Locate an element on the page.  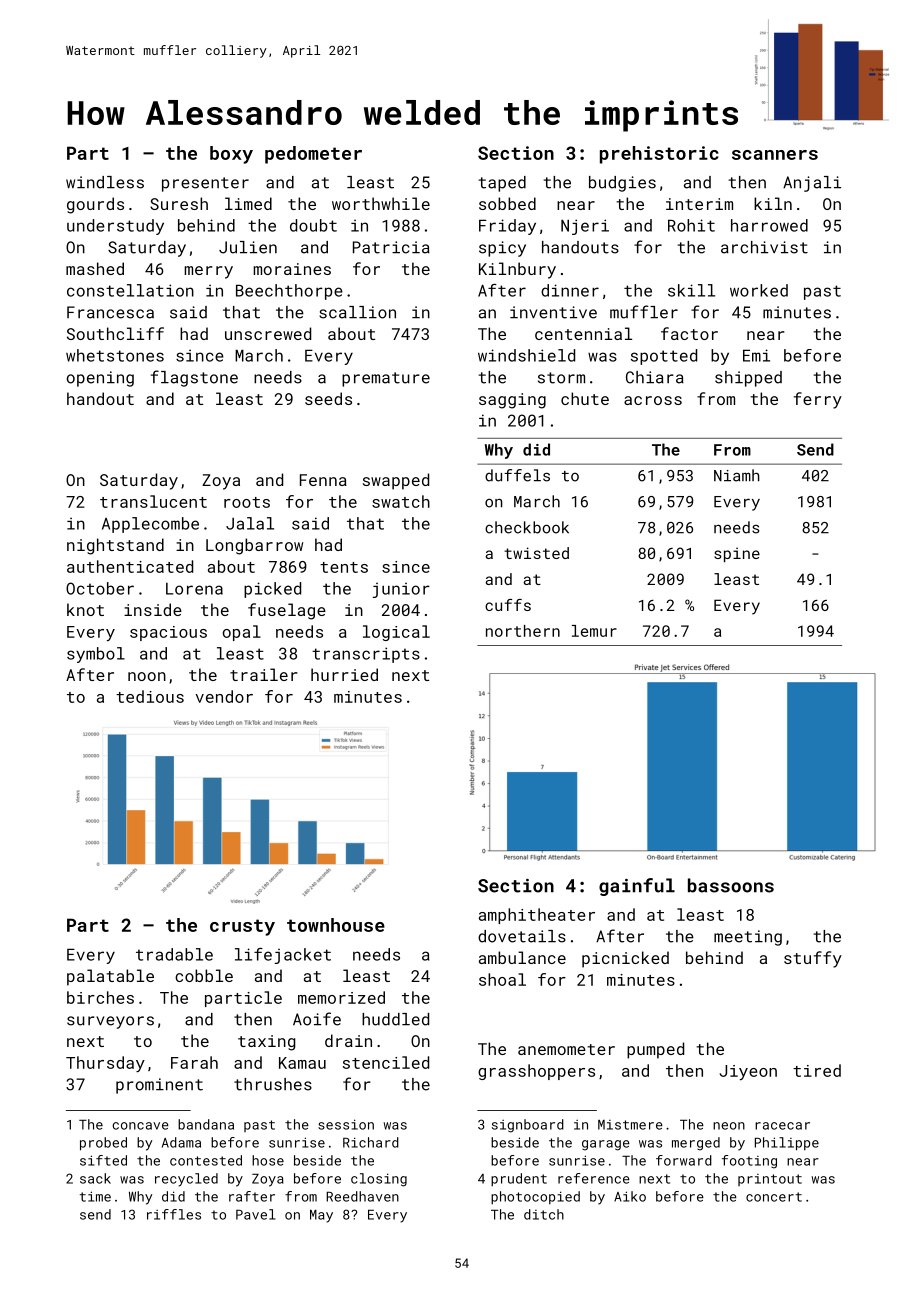
tedious is located at coordinates (150, 696).
